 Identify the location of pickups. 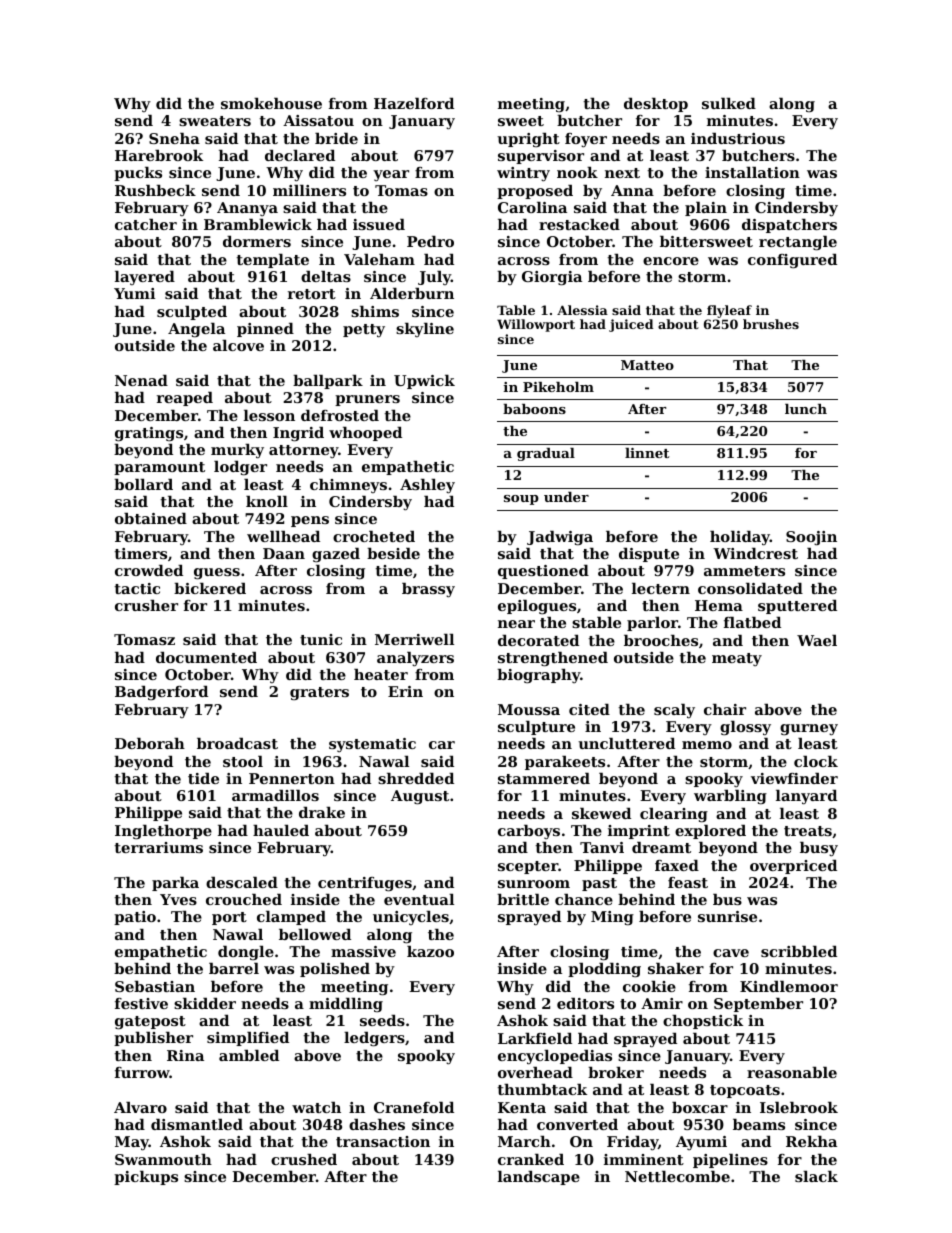
(146, 1178).
